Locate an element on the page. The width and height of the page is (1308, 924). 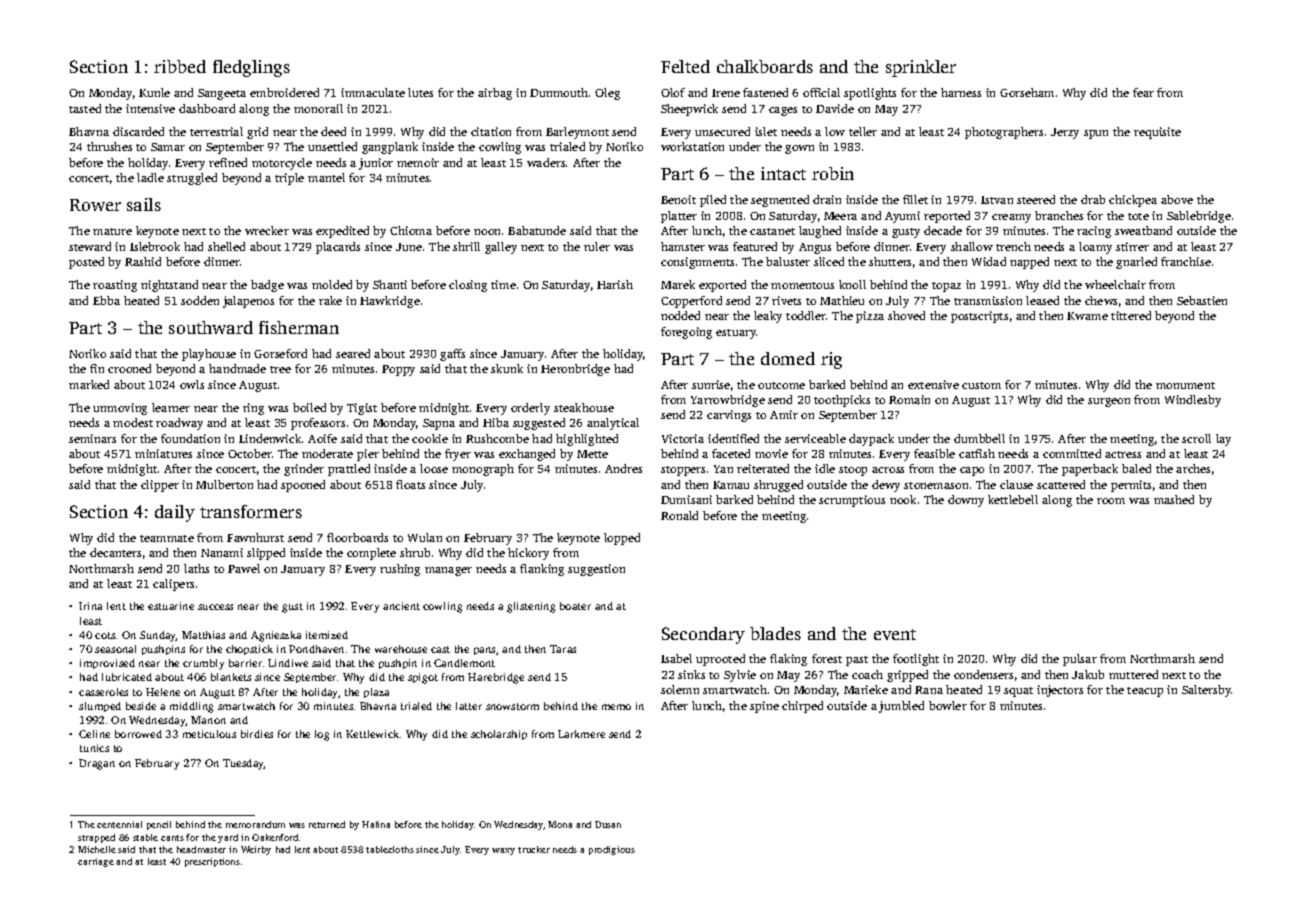
prescriptions is located at coordinates (212, 862).
